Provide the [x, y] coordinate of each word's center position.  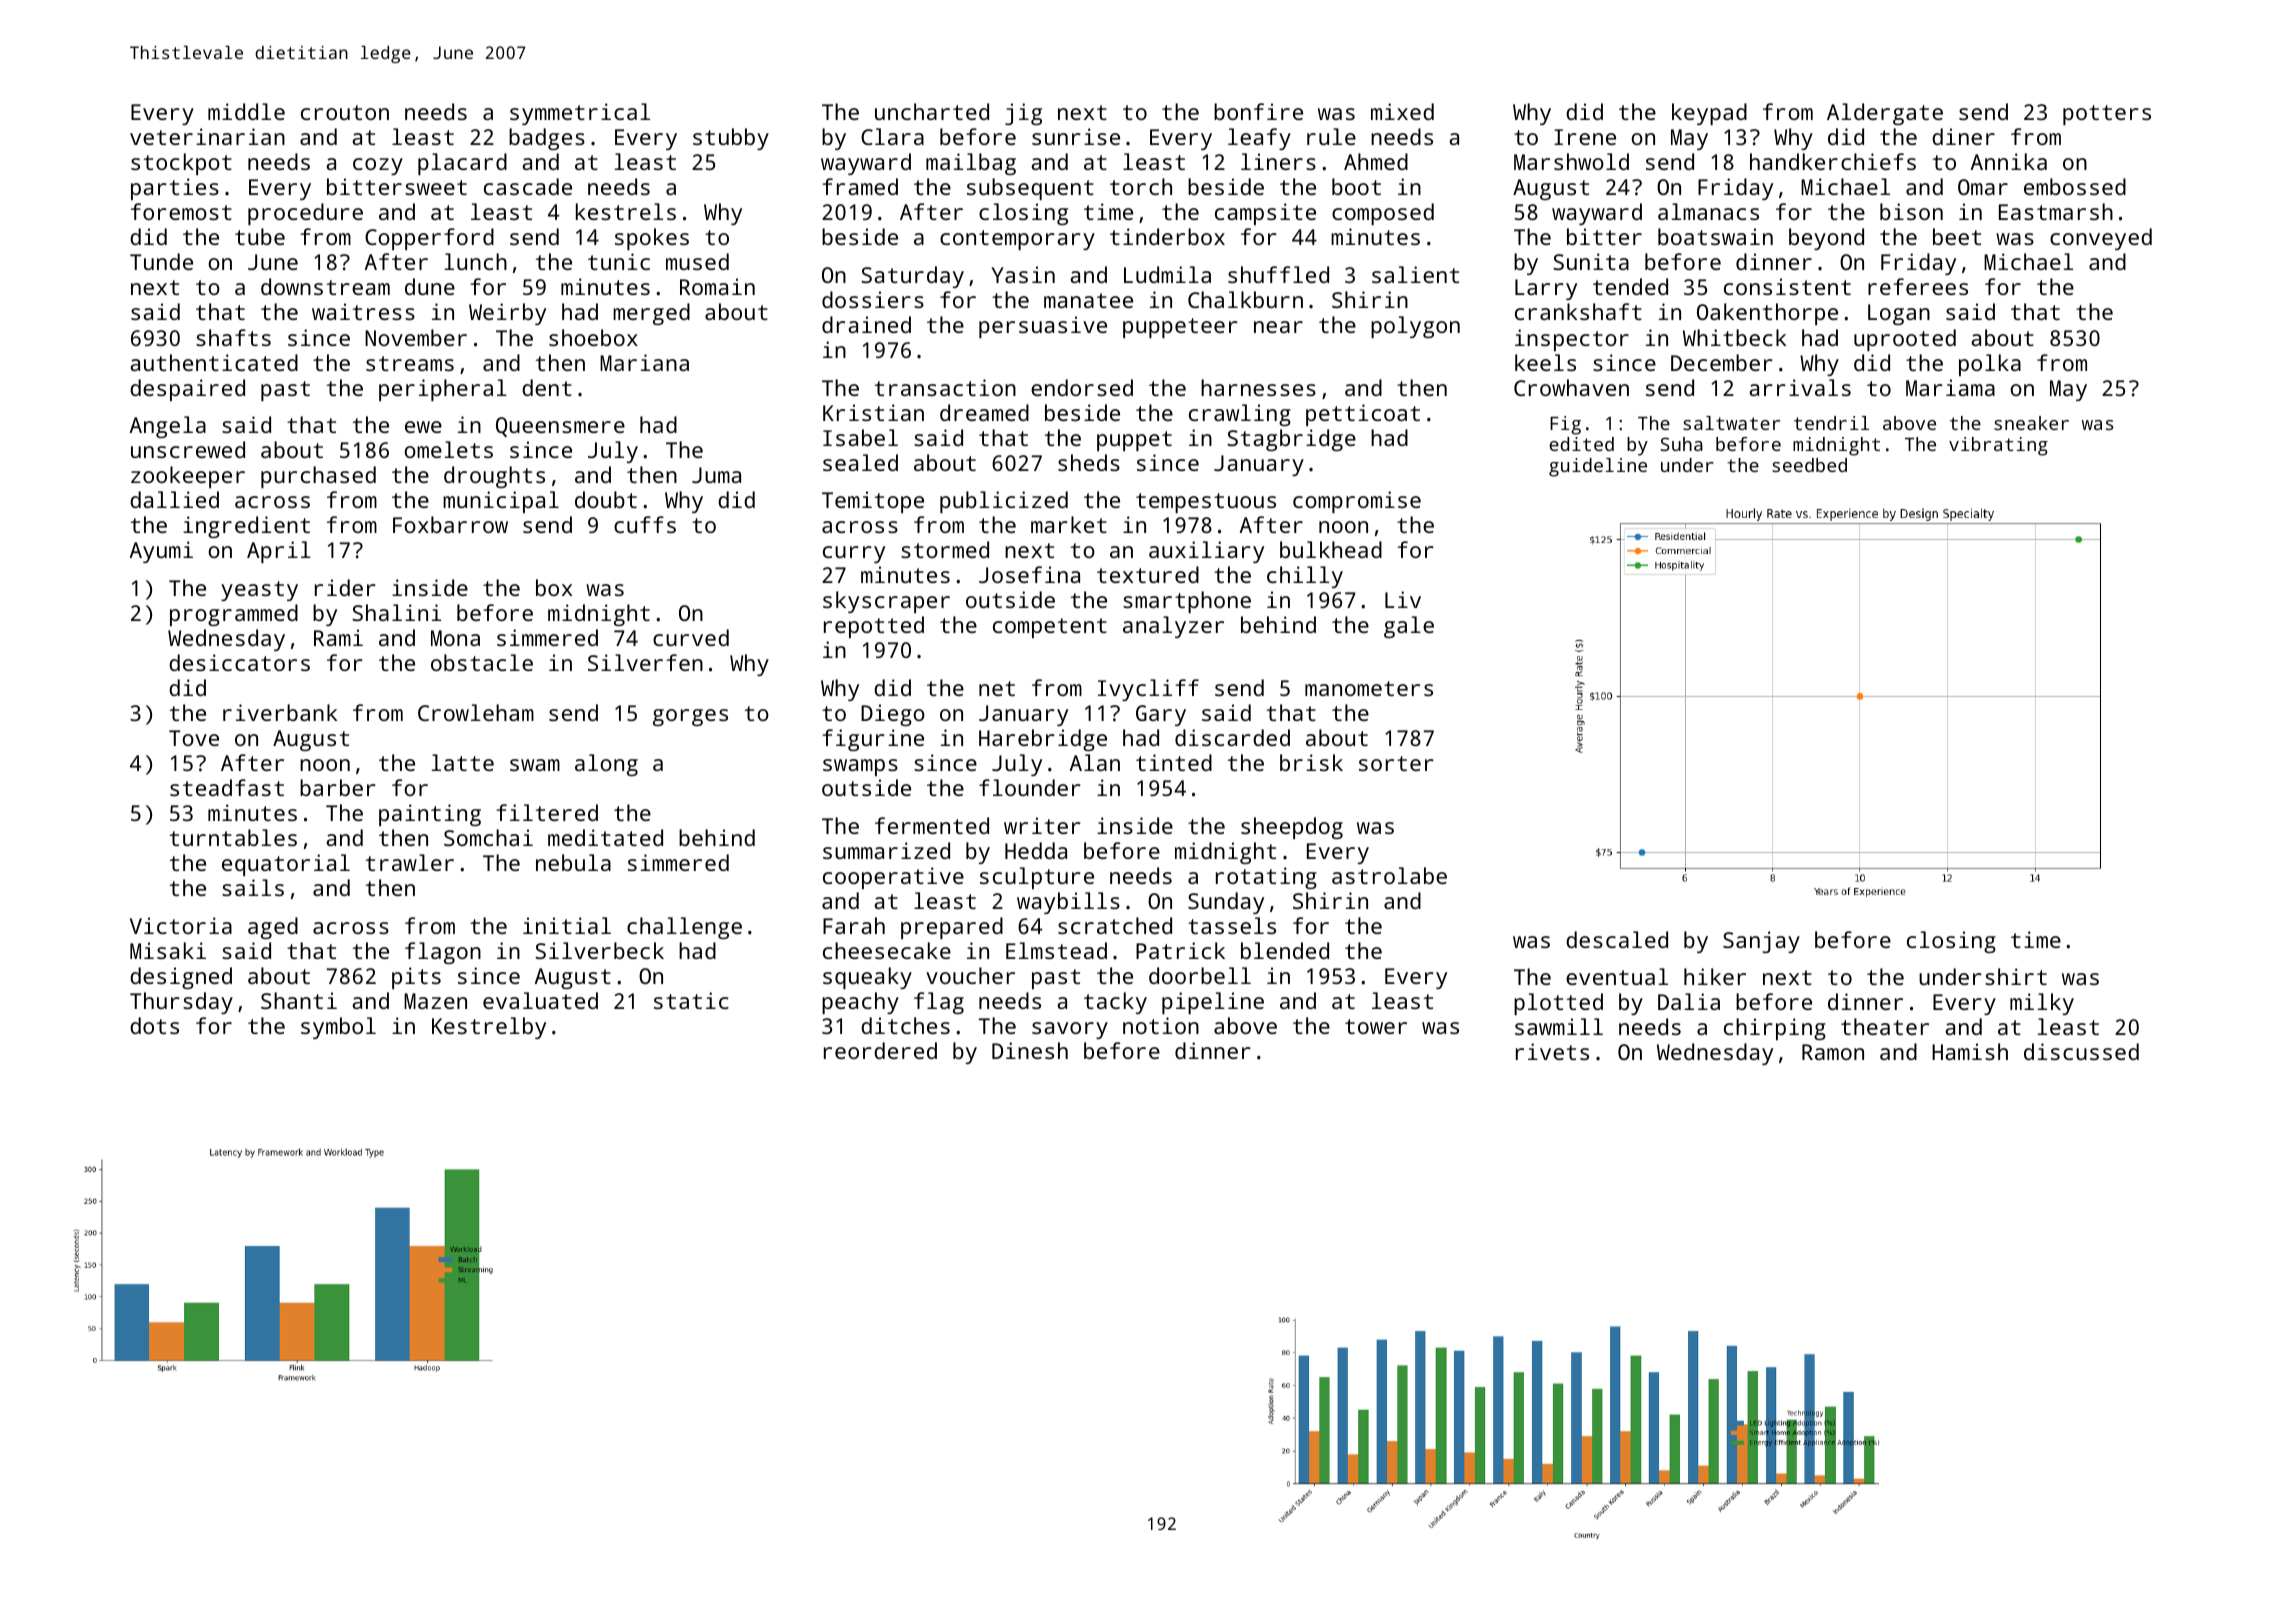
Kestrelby [489, 1028]
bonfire [1258, 111]
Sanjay [1761, 942]
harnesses [1258, 387]
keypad [1709, 114]
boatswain [1715, 236]
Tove [194, 738]
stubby [731, 139]
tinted [1174, 762]
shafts [233, 337]
